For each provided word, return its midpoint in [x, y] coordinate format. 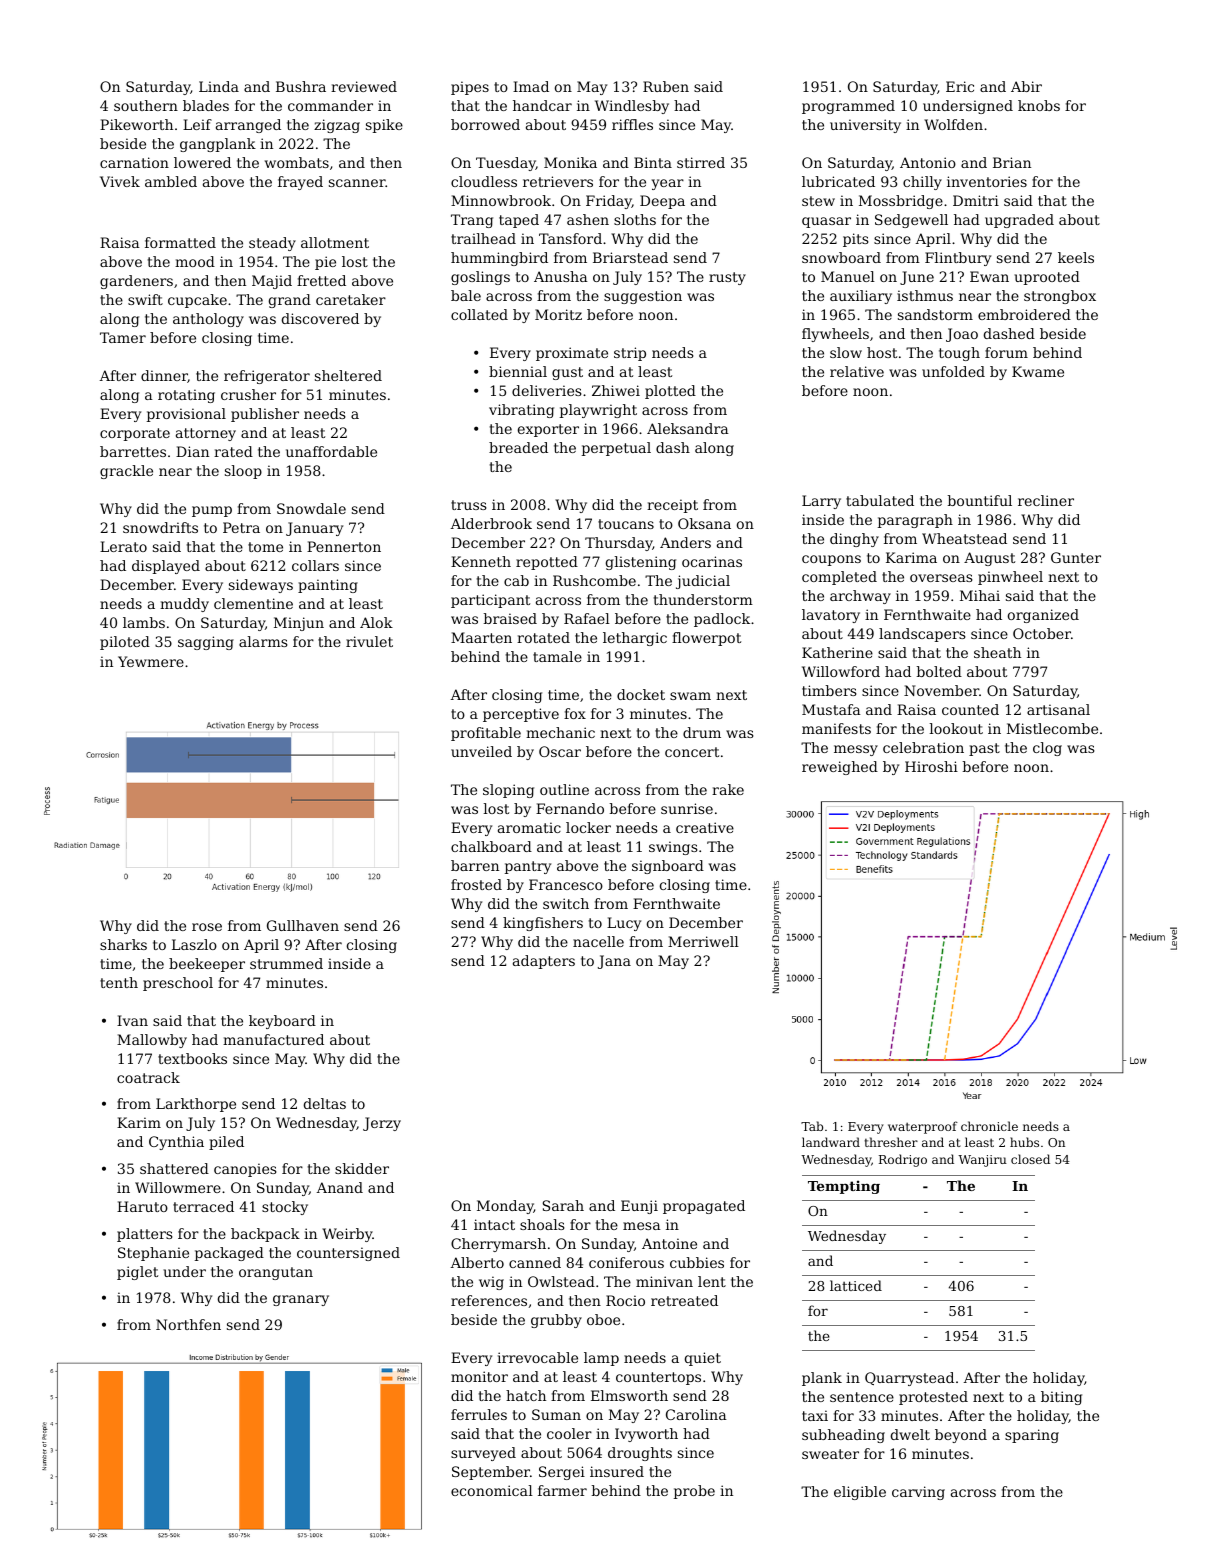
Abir [1026, 86]
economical [492, 1490]
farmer [562, 1490]
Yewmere [151, 661]
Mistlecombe [1052, 728]
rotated [543, 637]
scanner [357, 183]
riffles [632, 124]
